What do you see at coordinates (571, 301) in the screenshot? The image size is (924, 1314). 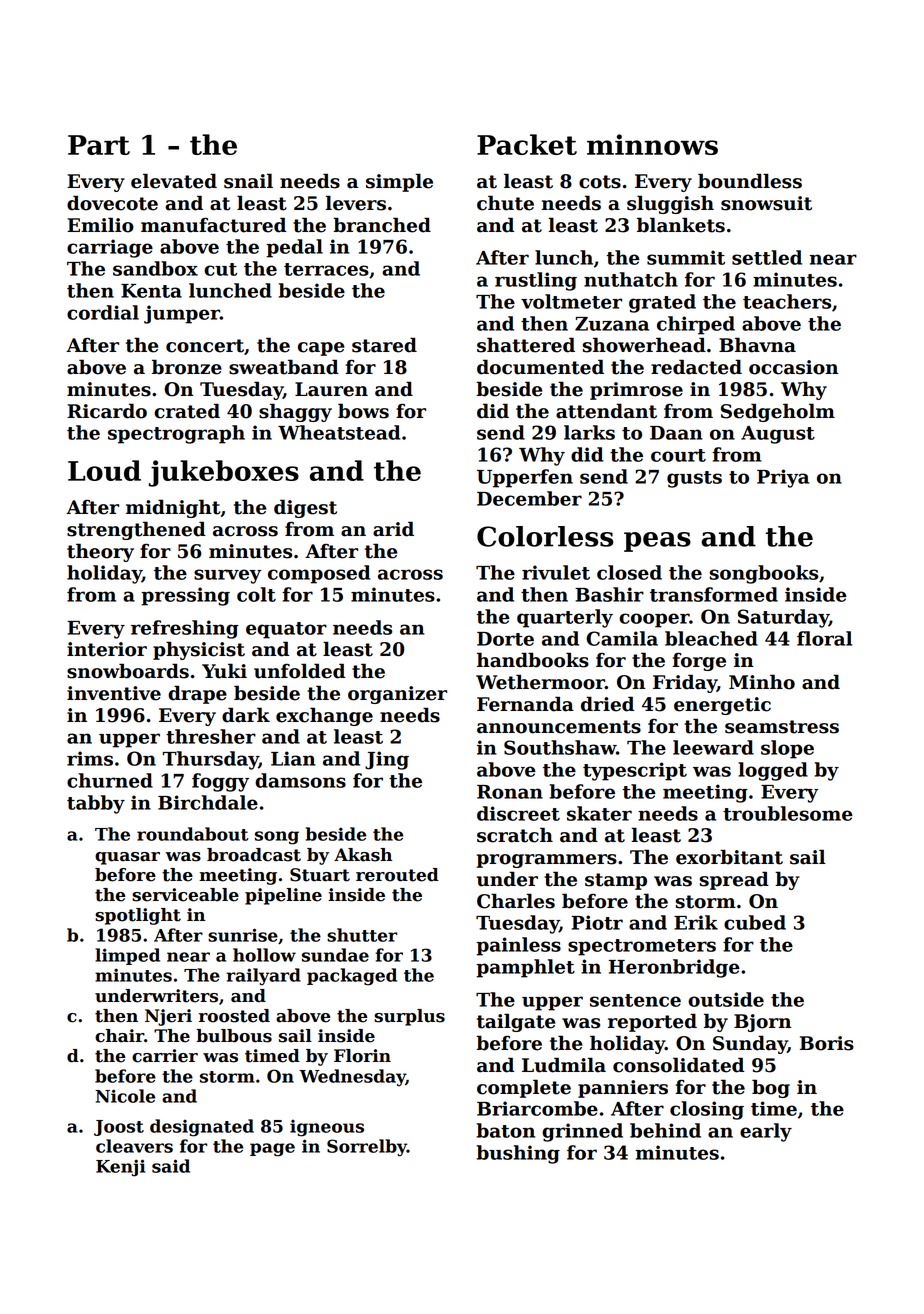 I see `voltmeter` at bounding box center [571, 301].
